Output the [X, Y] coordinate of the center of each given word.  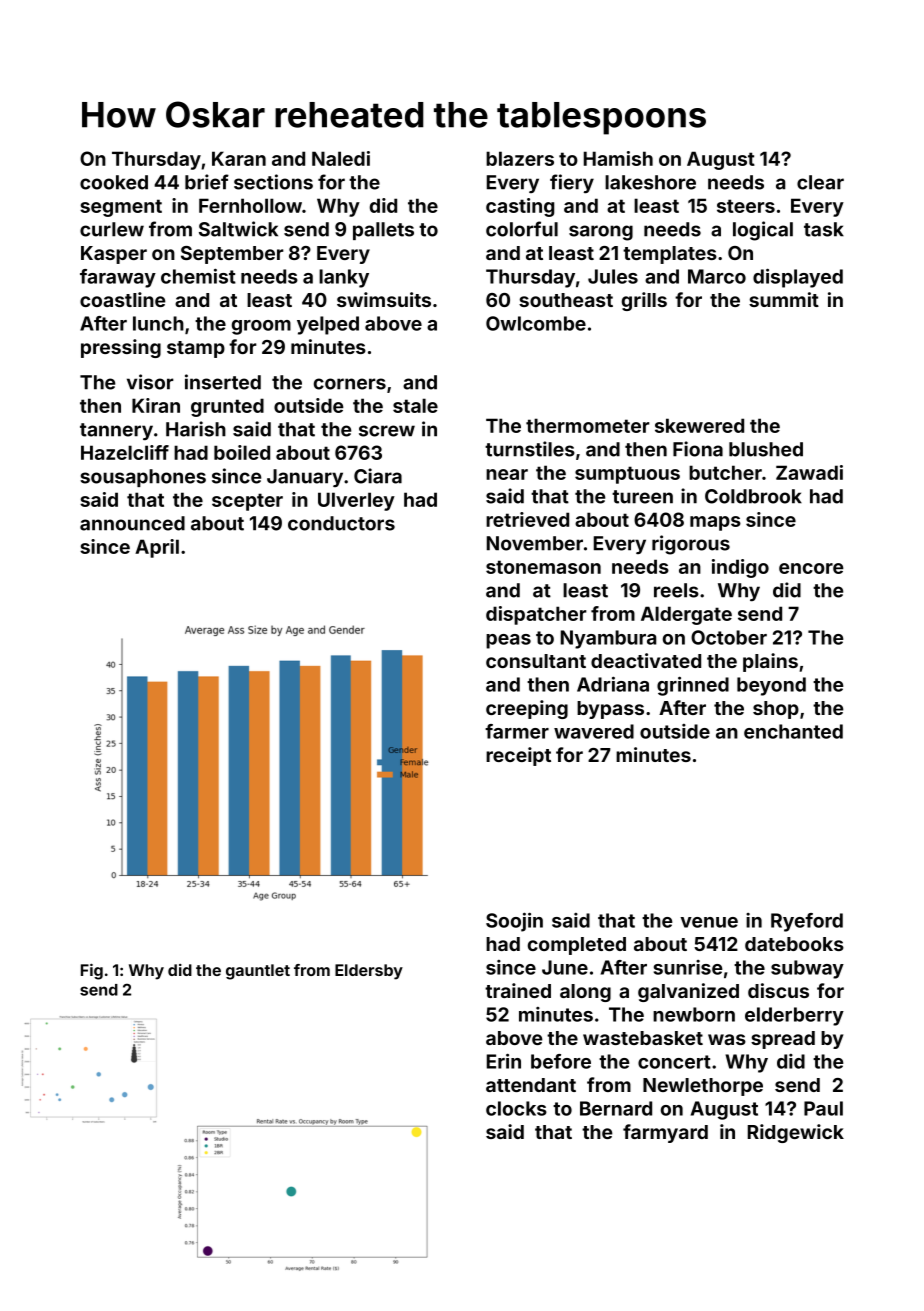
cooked [114, 182]
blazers [520, 158]
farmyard [665, 1133]
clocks [516, 1108]
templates [670, 255]
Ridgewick [796, 1133]
